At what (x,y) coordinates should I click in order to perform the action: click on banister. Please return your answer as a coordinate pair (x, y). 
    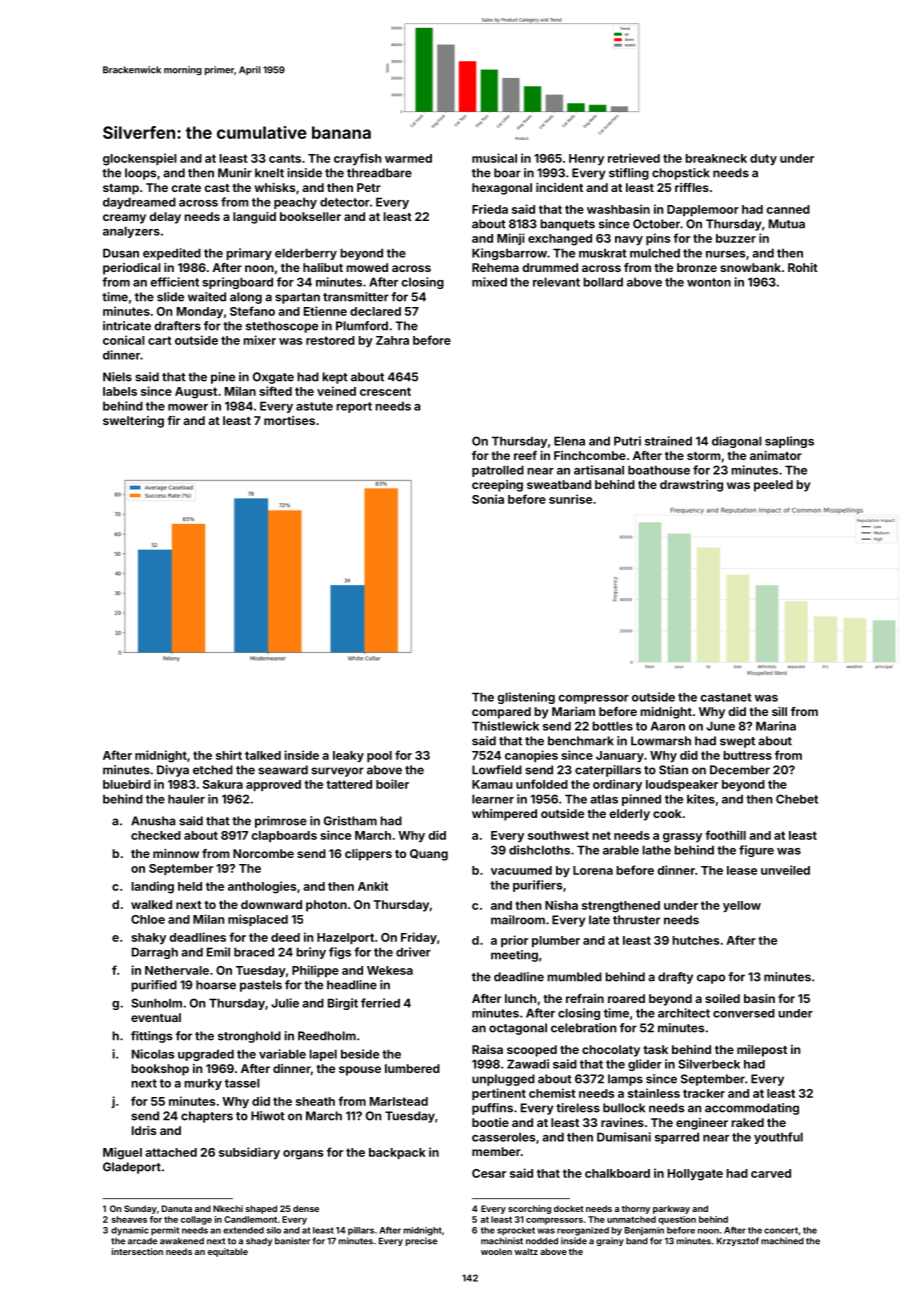
    Looking at the image, I should click on (292, 1241).
